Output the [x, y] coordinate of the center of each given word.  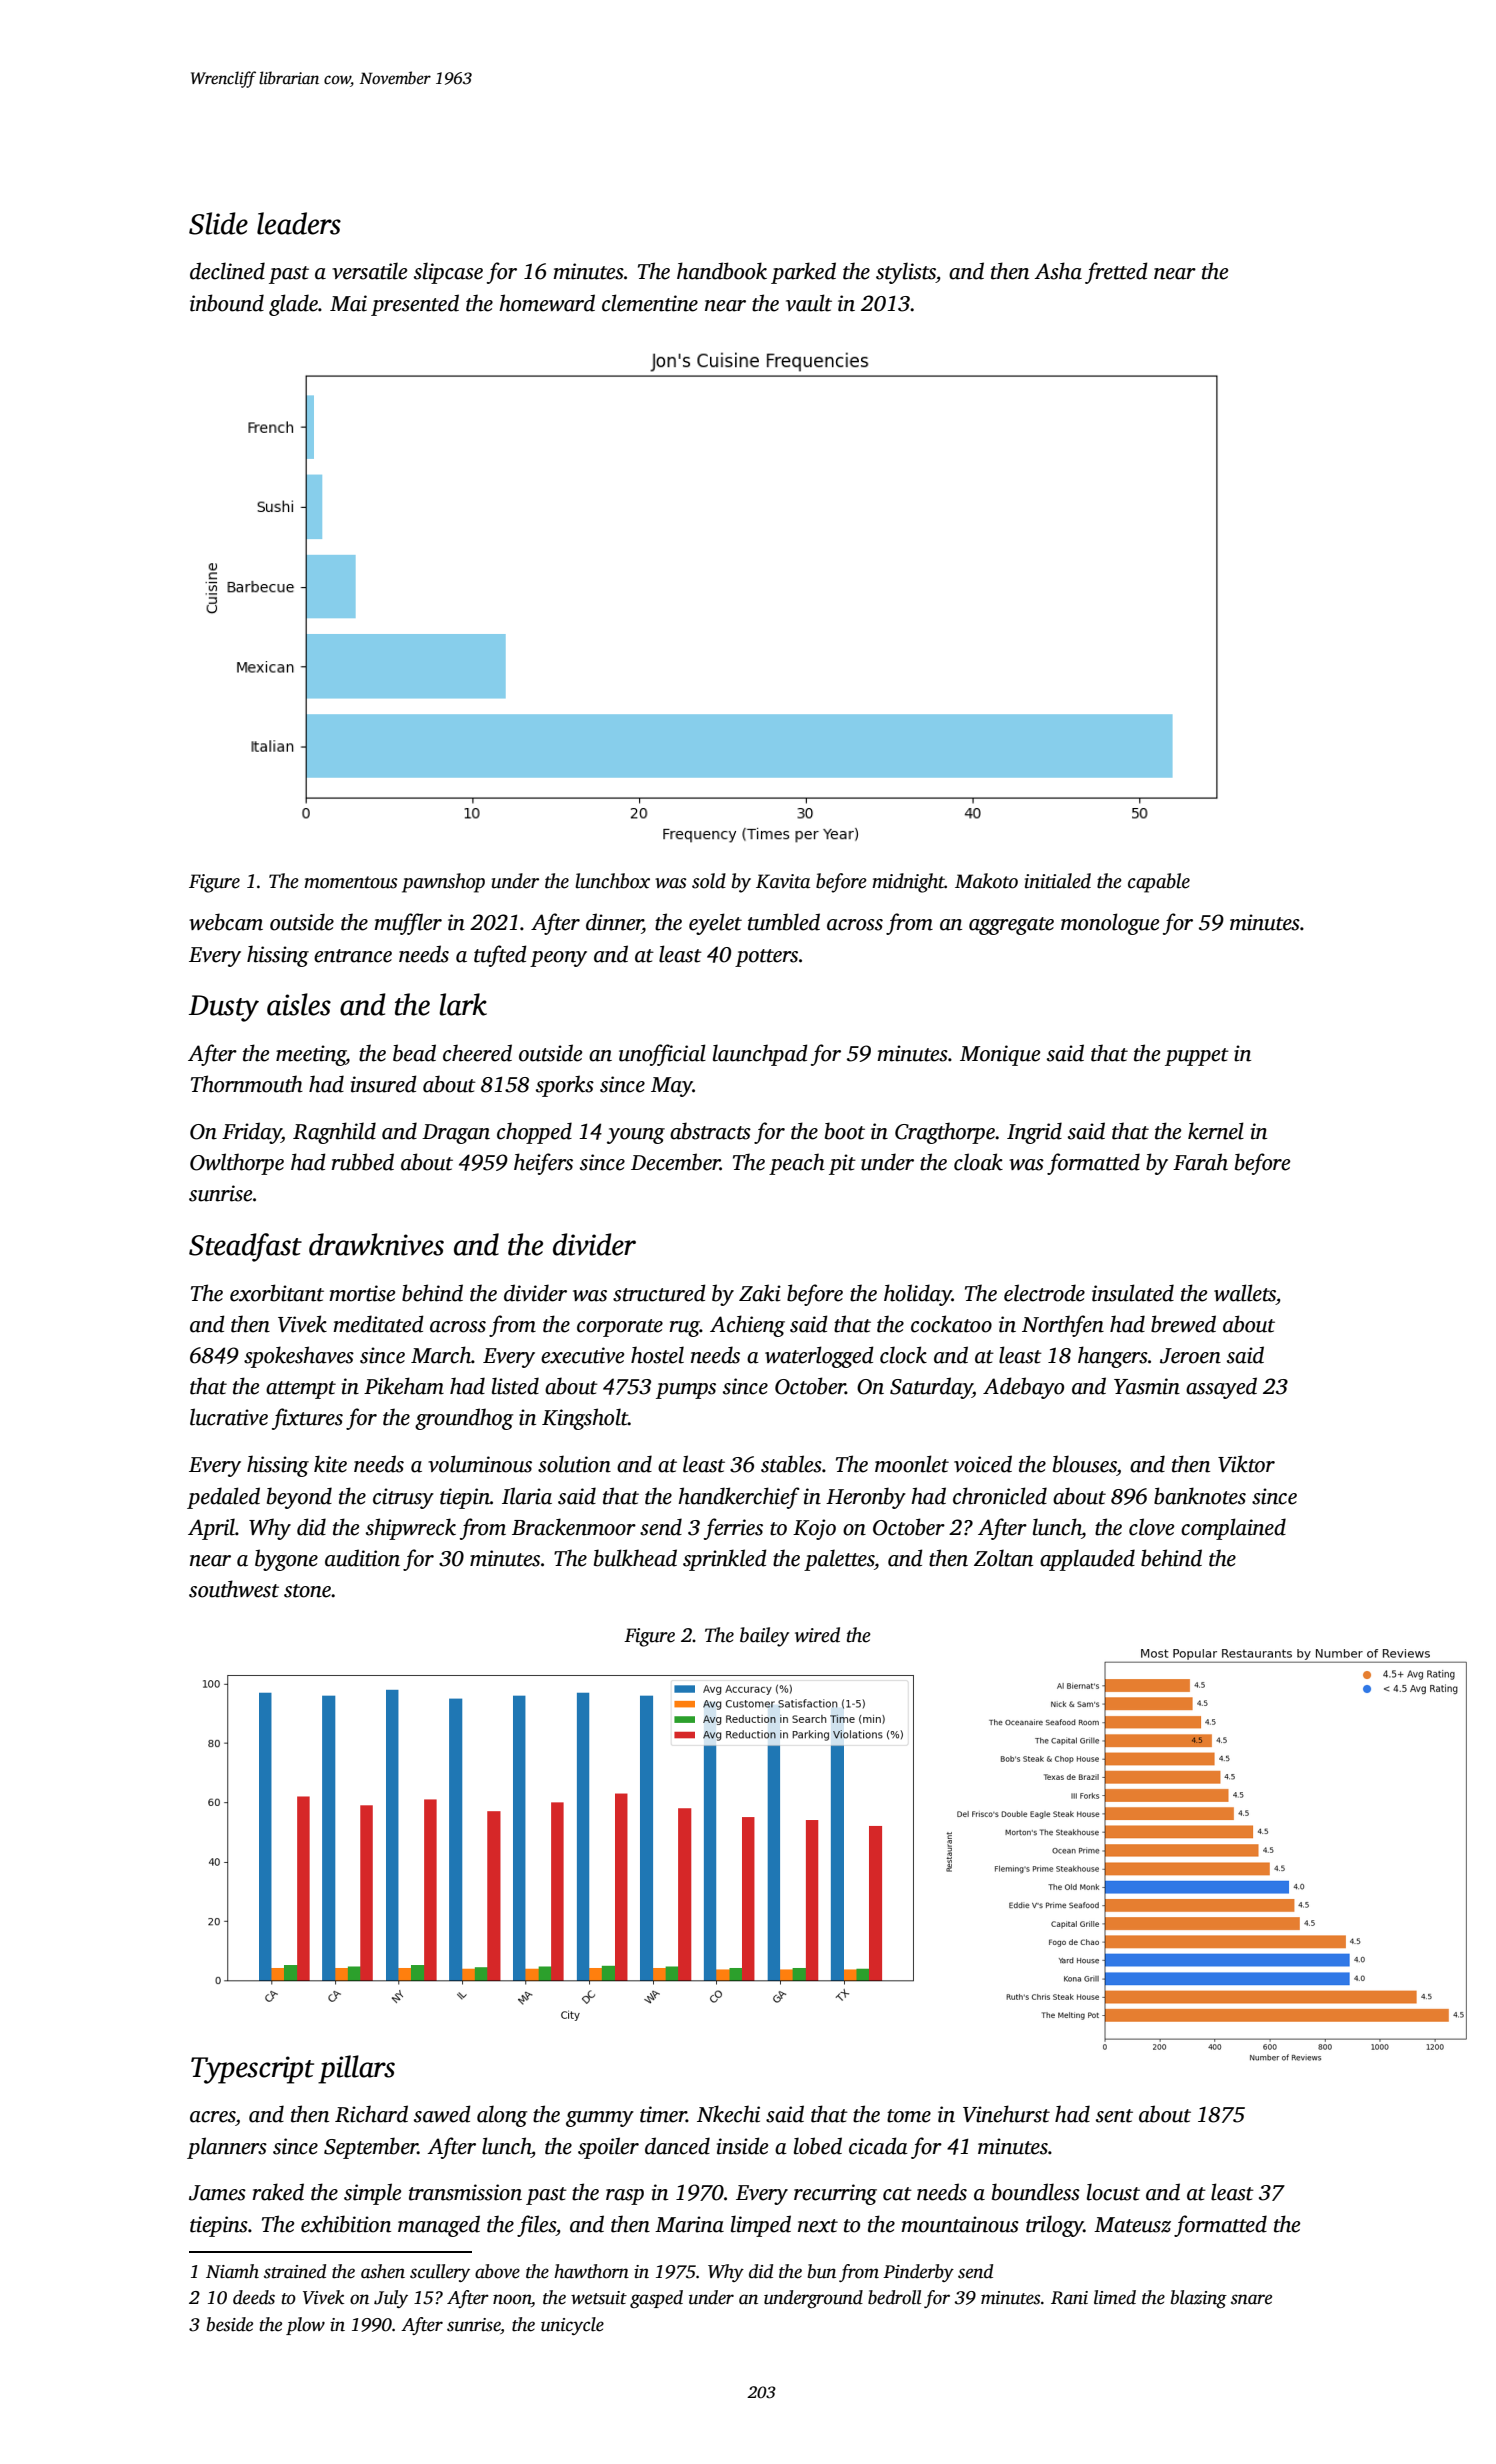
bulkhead [635, 1558]
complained [1233, 1529]
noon [512, 2299]
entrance [353, 956]
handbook [722, 271]
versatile [369, 271]
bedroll [894, 2297]
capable [1159, 883]
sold [709, 881]
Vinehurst [1006, 2114]
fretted [1116, 273]
